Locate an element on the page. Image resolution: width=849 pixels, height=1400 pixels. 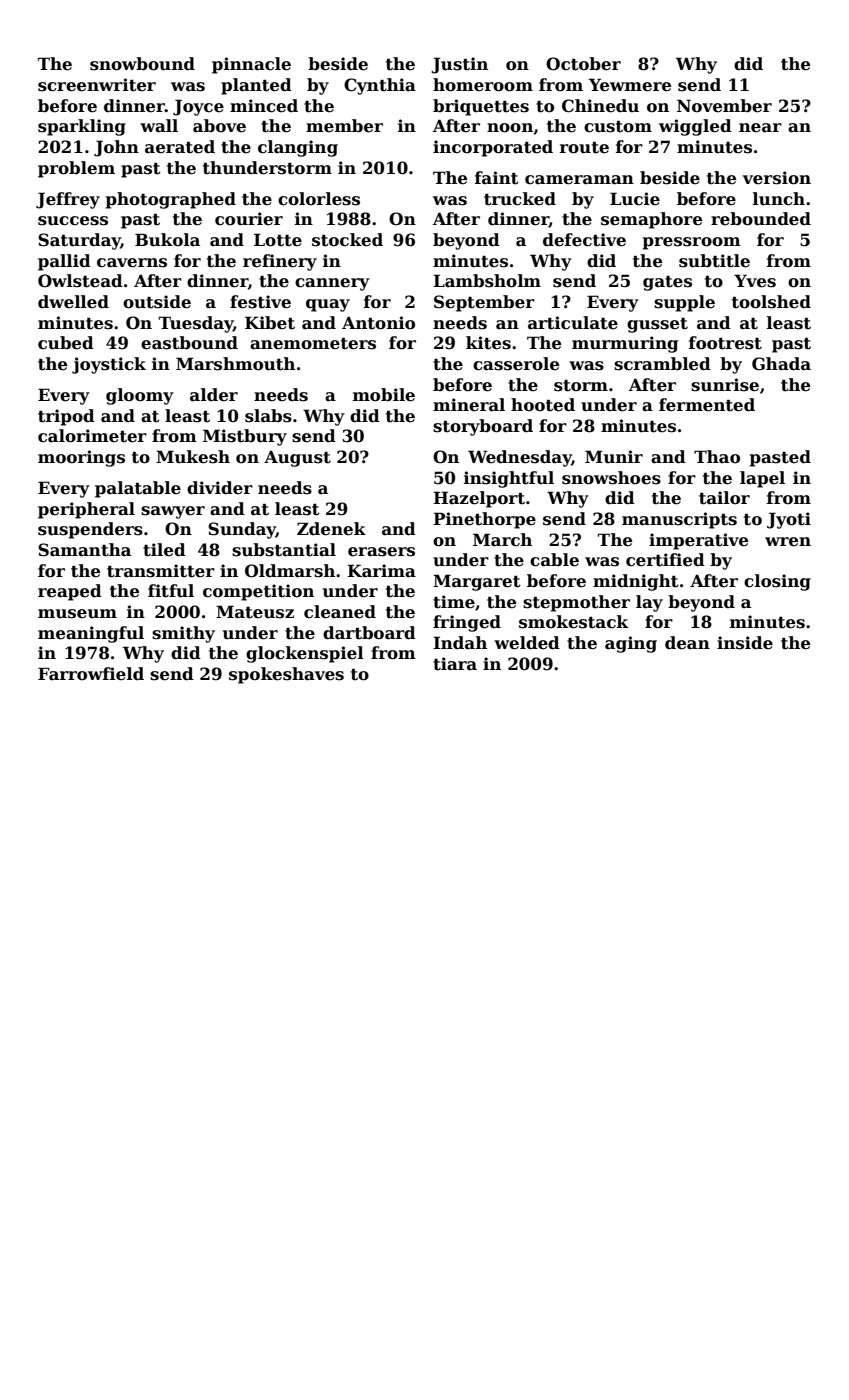
lapel is located at coordinates (762, 479).
